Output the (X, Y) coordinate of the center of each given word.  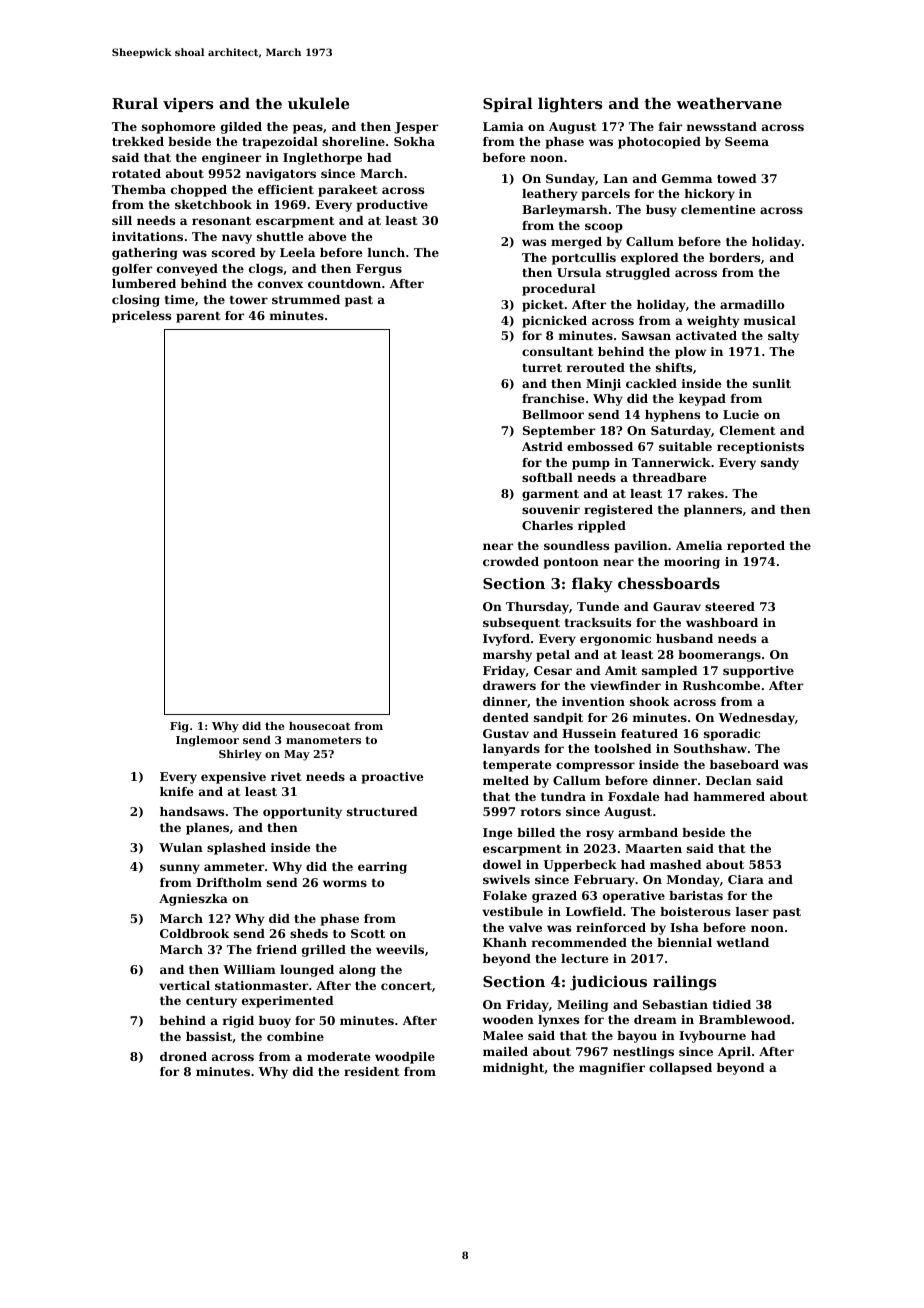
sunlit (772, 383)
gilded (241, 128)
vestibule (512, 911)
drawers (509, 685)
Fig (179, 727)
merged (576, 243)
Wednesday (756, 719)
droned (183, 1056)
